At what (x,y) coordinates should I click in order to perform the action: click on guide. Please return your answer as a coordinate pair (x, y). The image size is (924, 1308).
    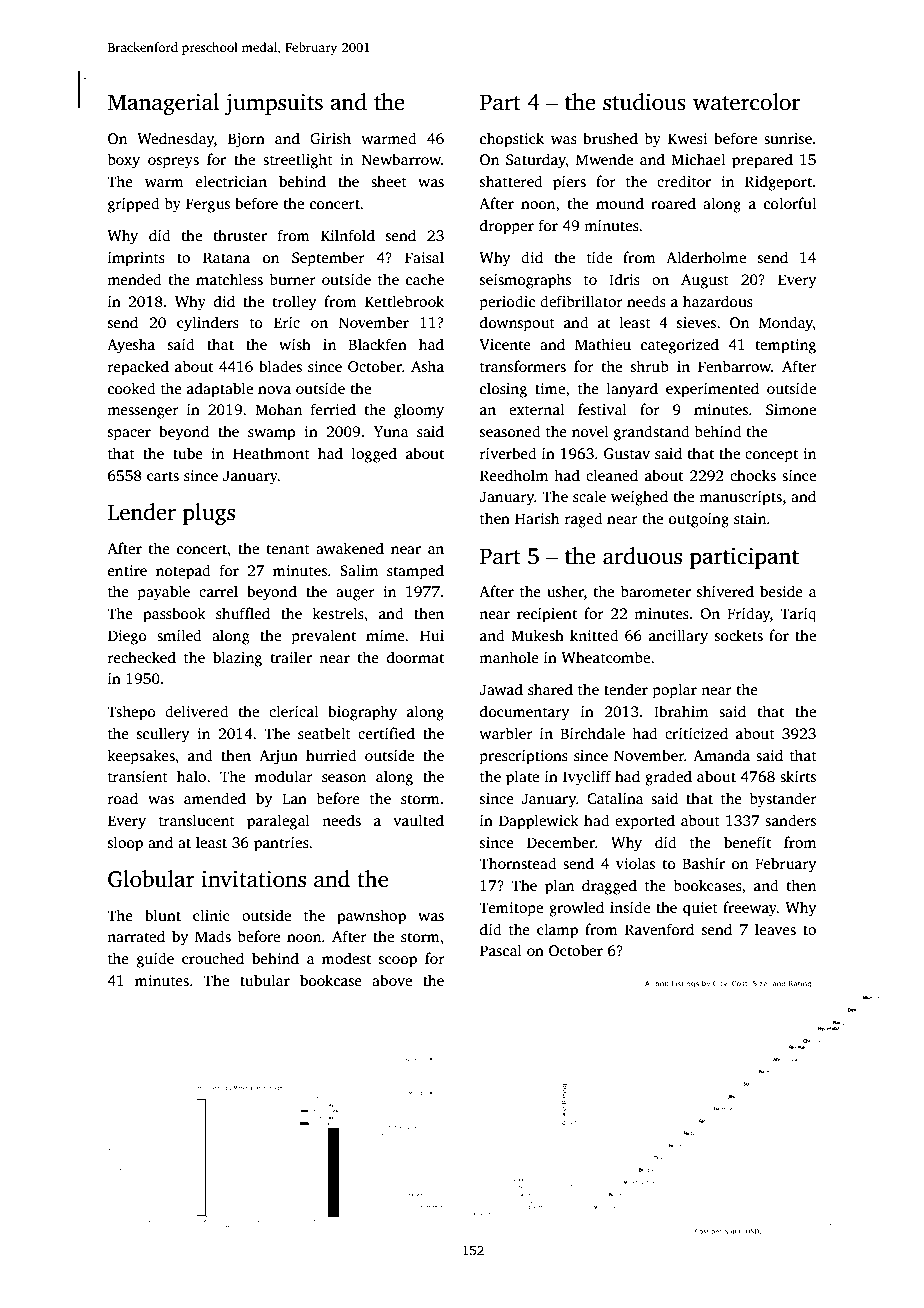
    Looking at the image, I should click on (155, 960).
